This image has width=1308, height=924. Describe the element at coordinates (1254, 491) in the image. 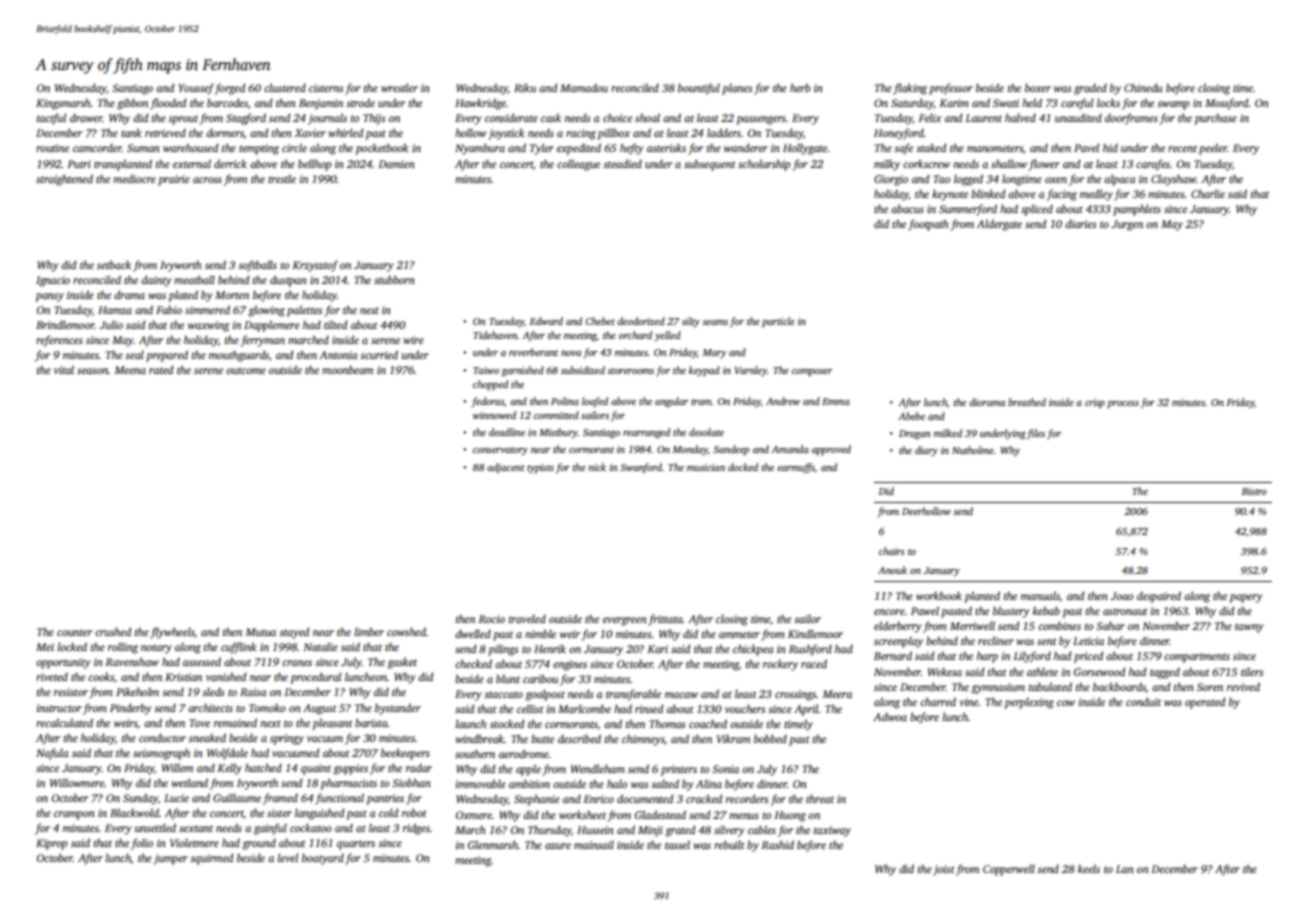

I see `Bistro` at that location.
